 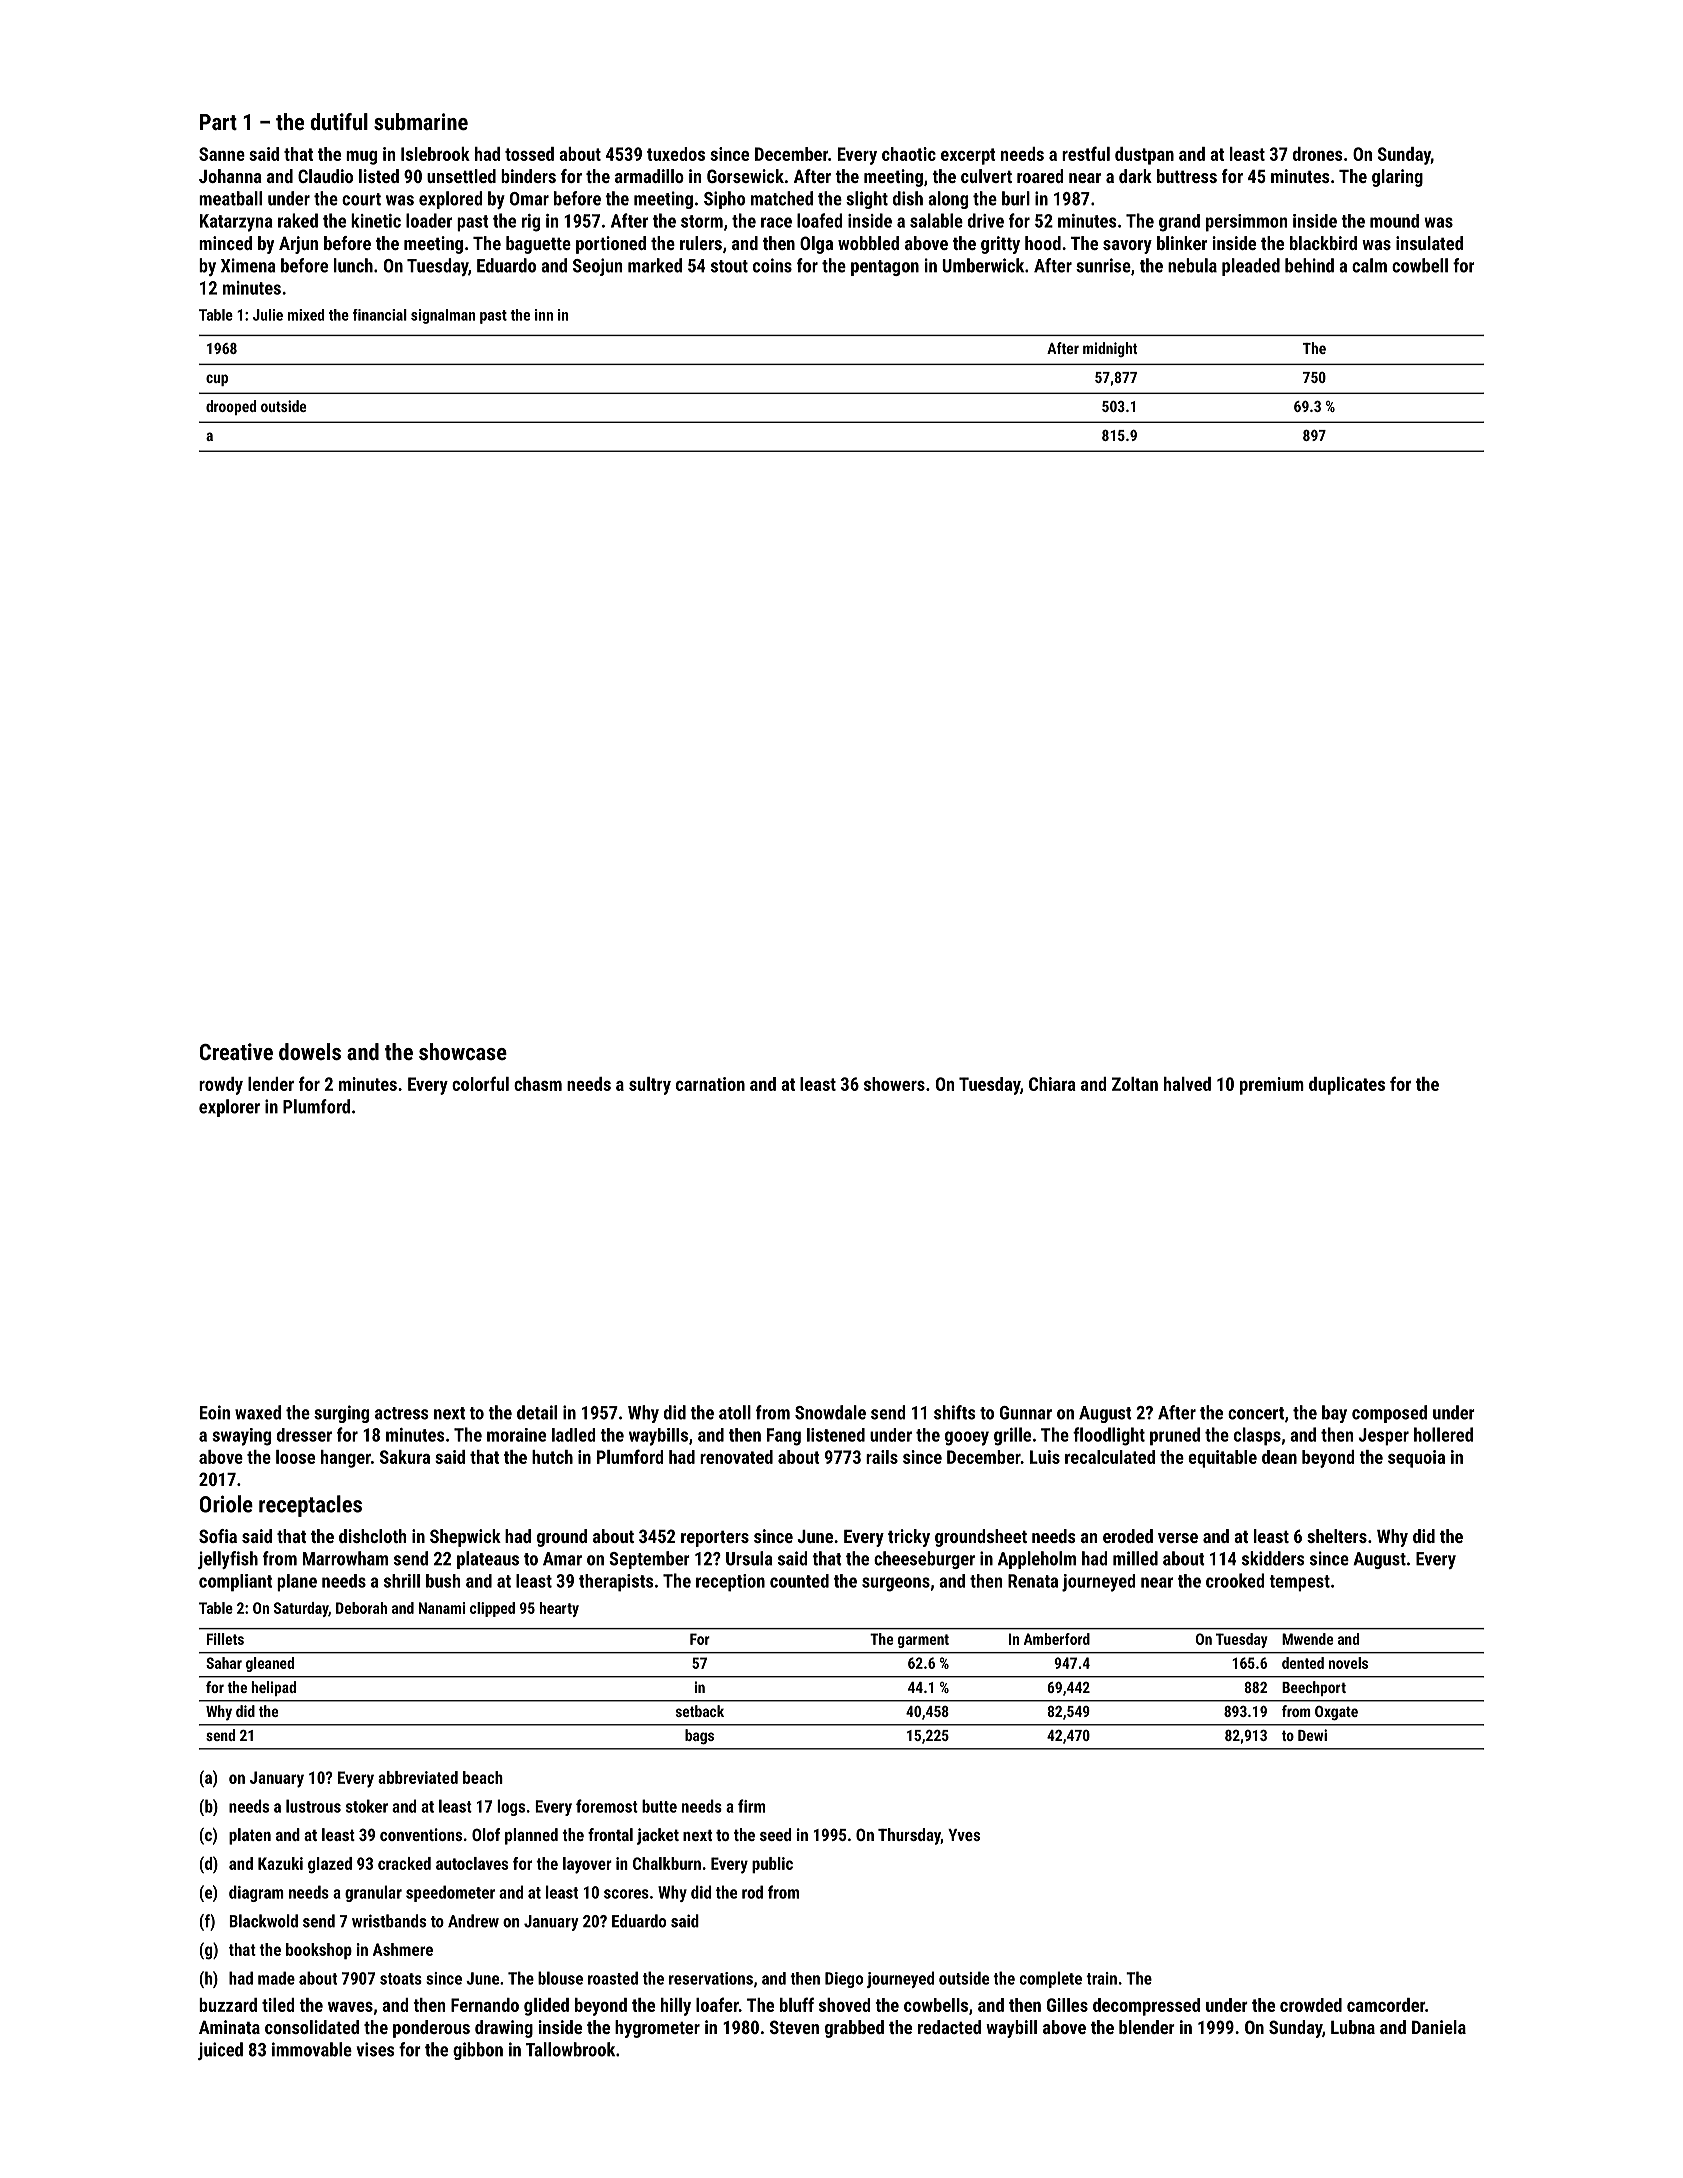 I want to click on surging, so click(x=341, y=1414).
